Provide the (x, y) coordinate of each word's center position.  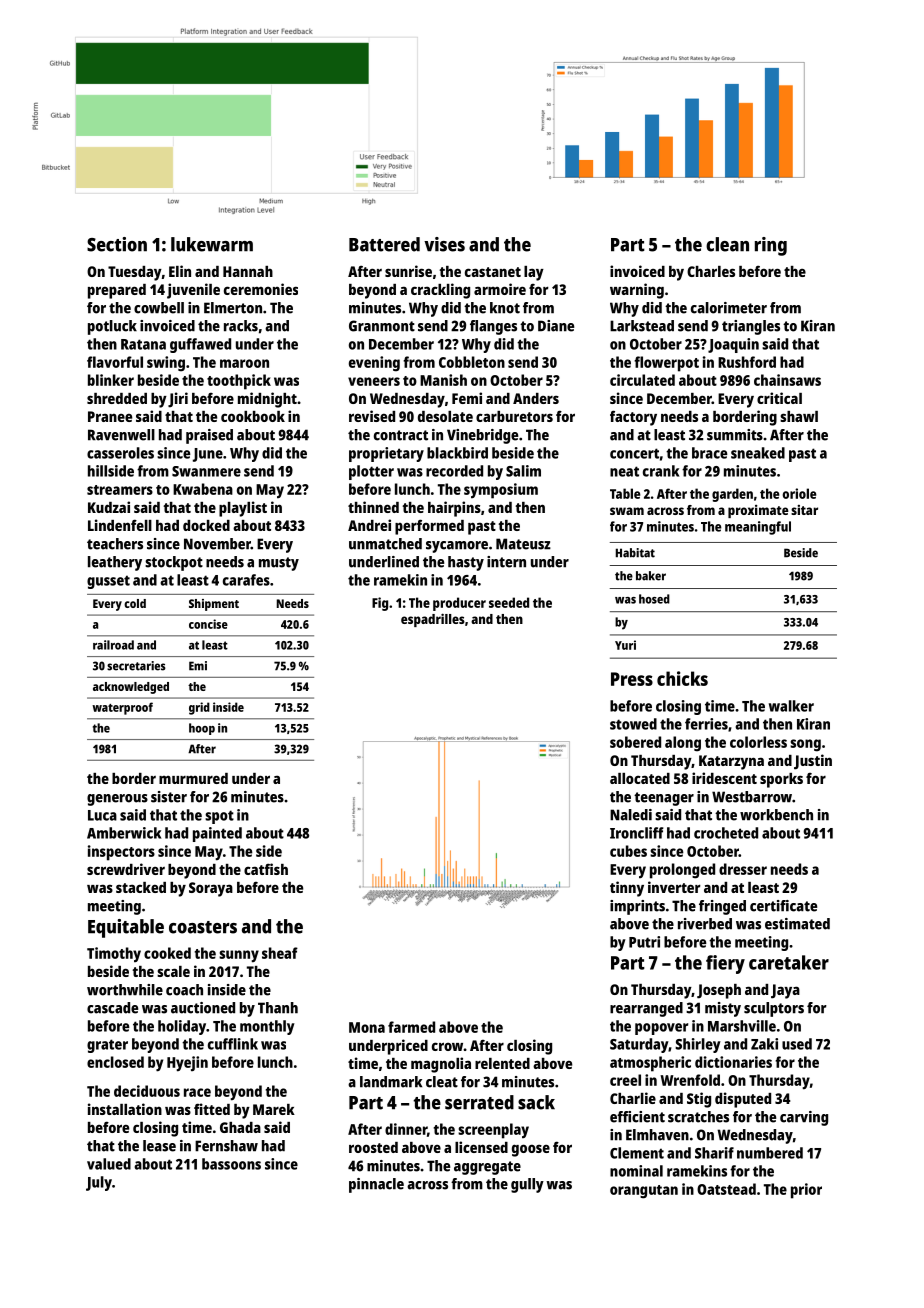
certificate (783, 906)
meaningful (758, 528)
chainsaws (787, 380)
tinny (627, 889)
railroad (113, 645)
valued (109, 1164)
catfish (266, 869)
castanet (493, 272)
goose (531, 1150)
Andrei (369, 525)
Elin (180, 271)
